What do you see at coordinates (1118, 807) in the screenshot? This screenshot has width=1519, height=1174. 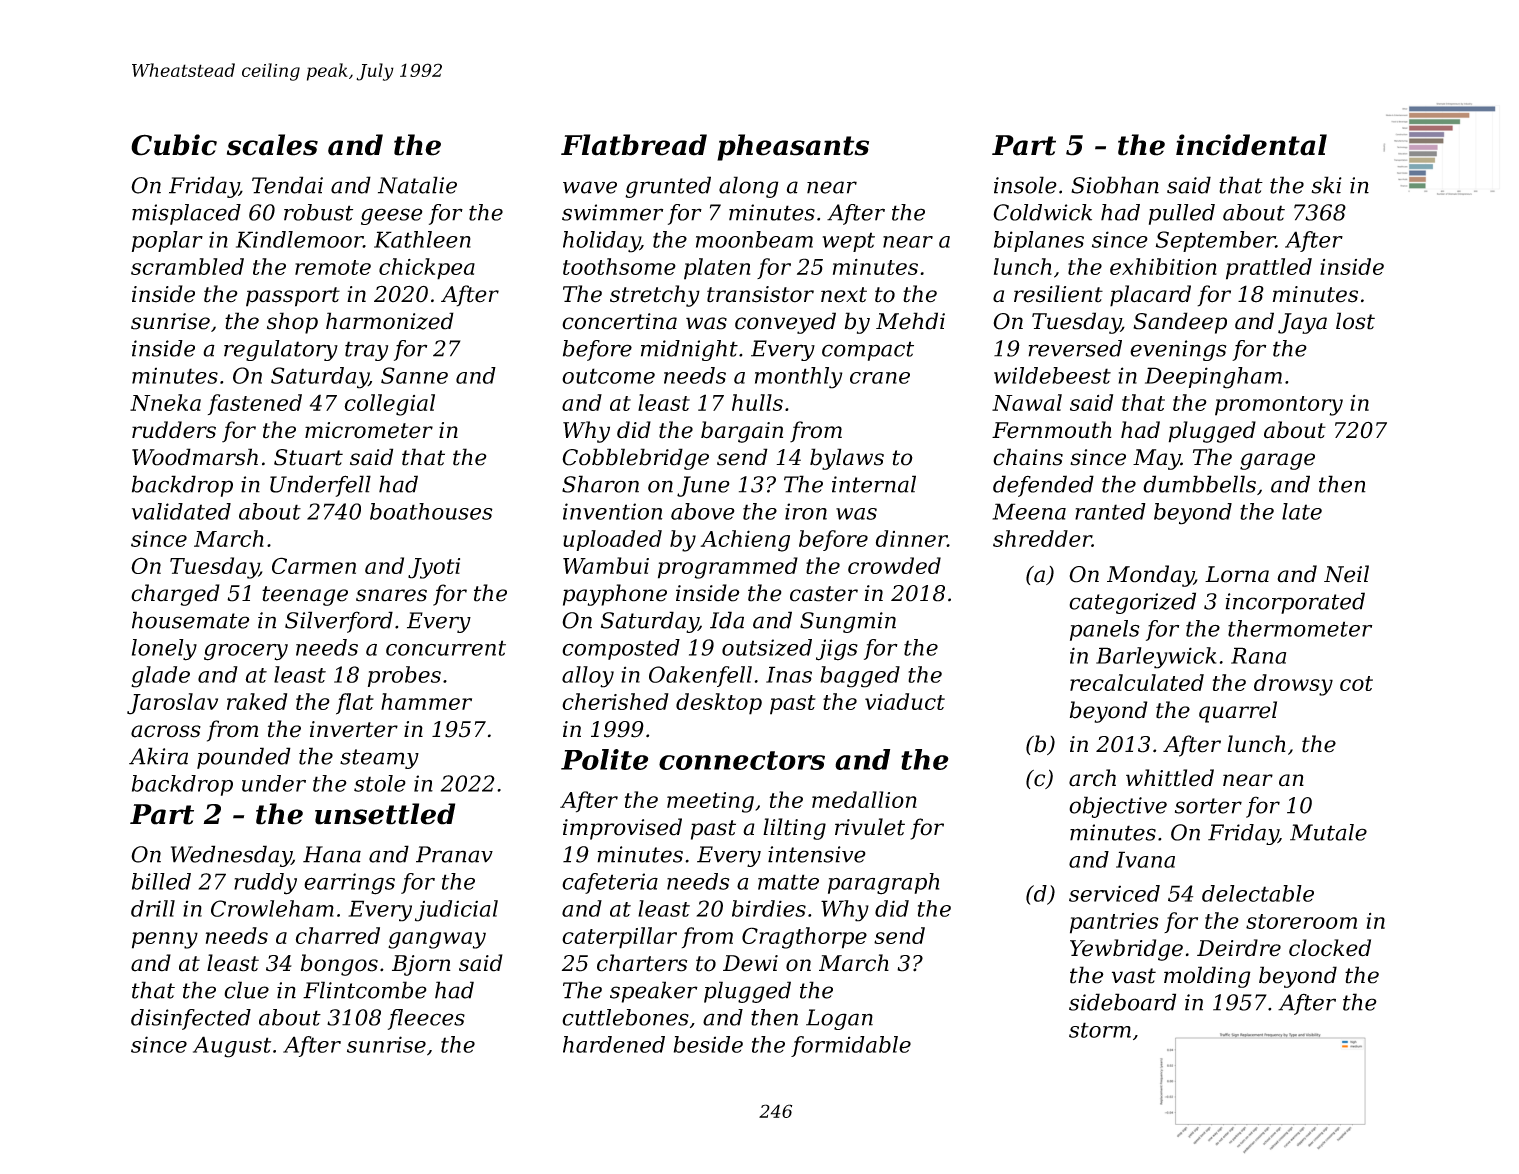 I see `objective` at bounding box center [1118, 807].
